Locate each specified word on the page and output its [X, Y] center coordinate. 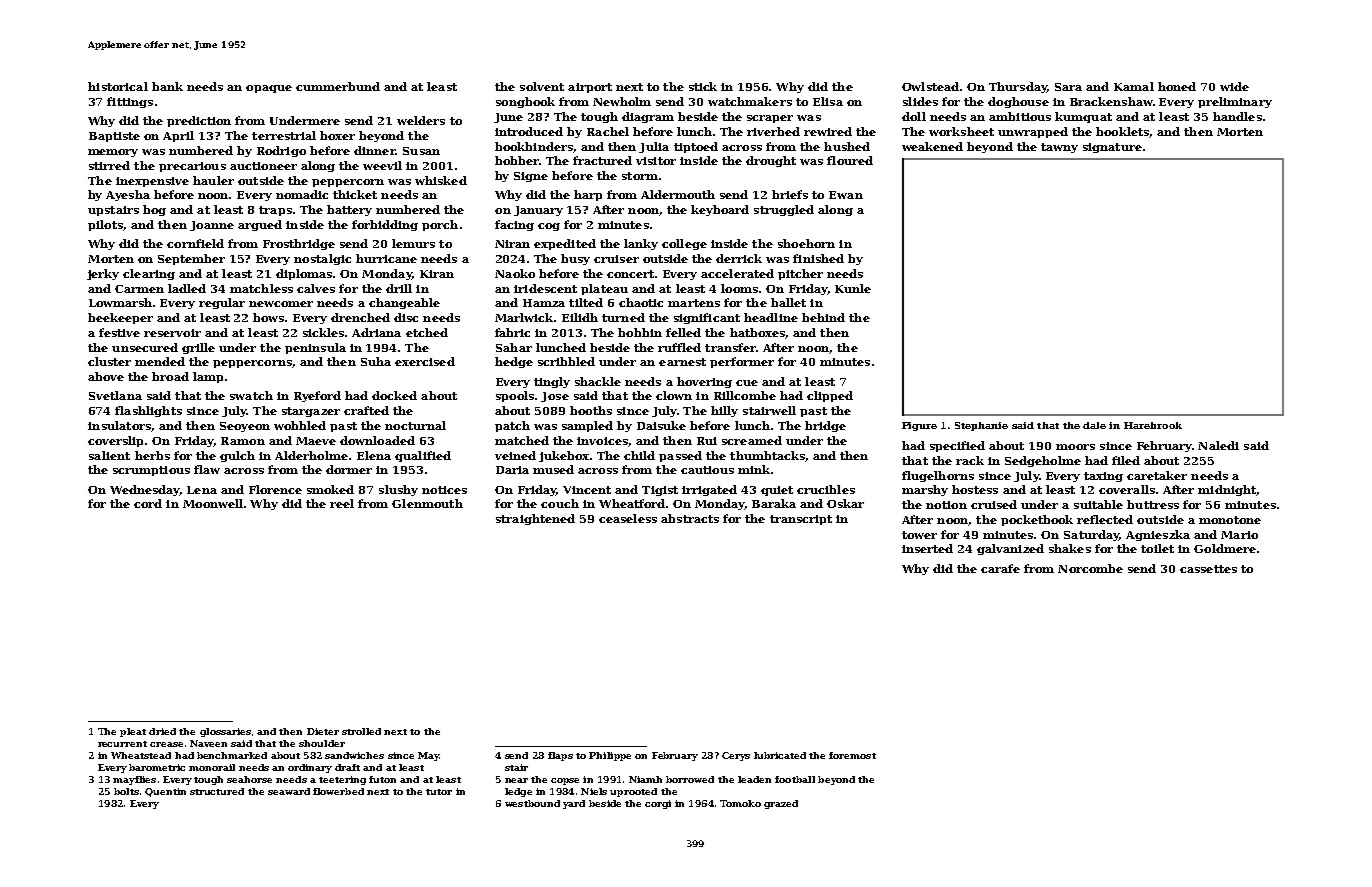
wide [1234, 86]
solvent [542, 86]
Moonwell [213, 503]
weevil [382, 165]
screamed [752, 440]
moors [1075, 447]
